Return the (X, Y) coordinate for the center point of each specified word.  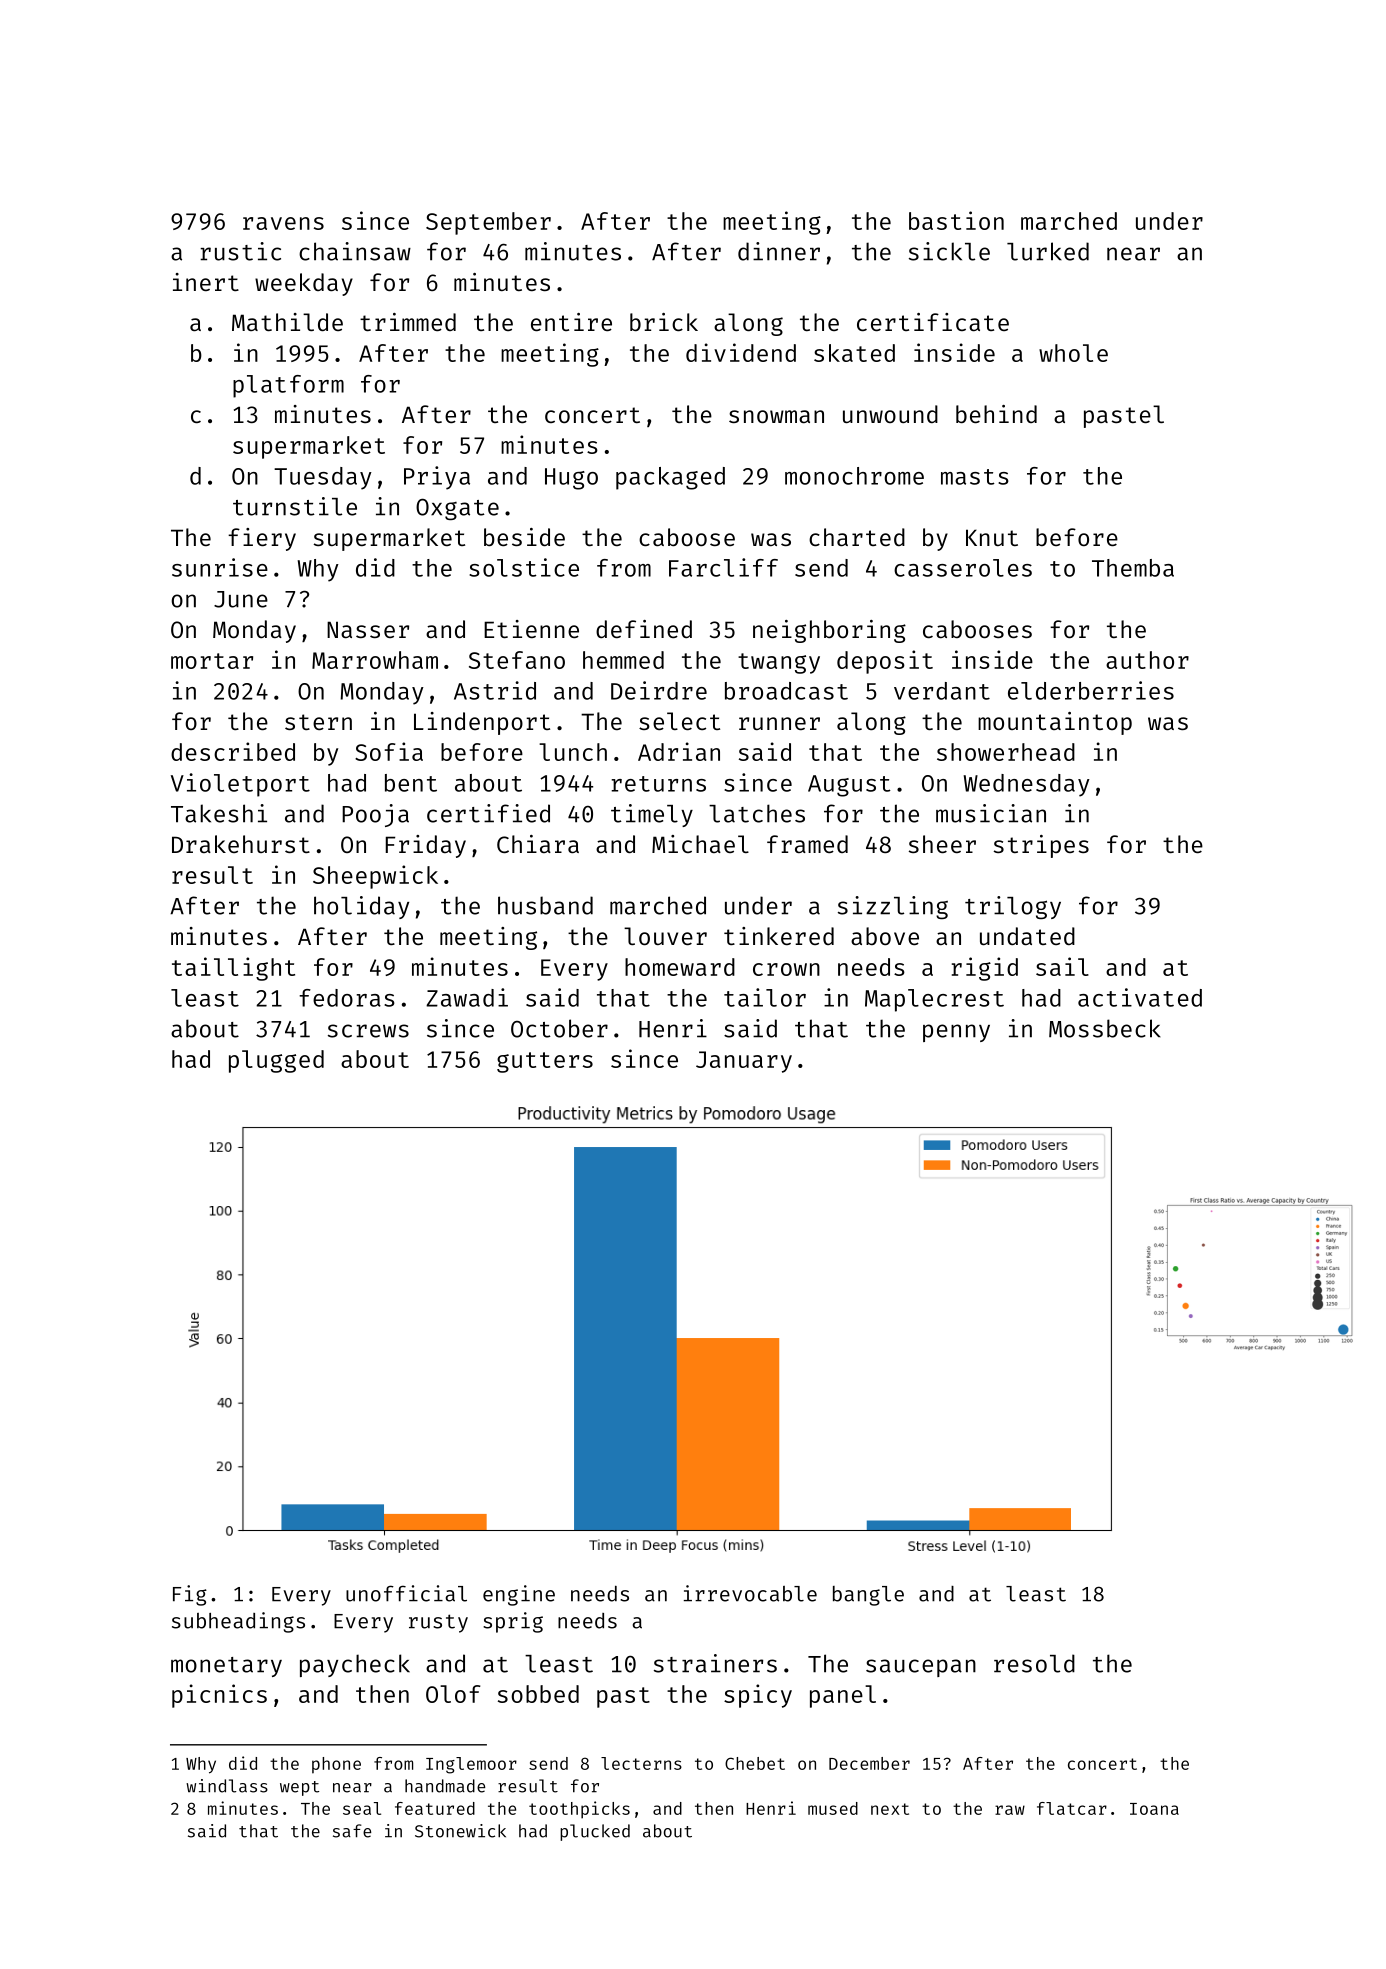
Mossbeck (1105, 1028)
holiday (361, 907)
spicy (758, 1696)
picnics (219, 1696)
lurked (1048, 251)
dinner (779, 251)
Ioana (1154, 1809)
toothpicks (579, 1810)
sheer (942, 844)
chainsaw (355, 251)
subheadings (238, 1622)
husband (545, 905)
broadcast (786, 691)
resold (1034, 1663)
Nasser (368, 629)
